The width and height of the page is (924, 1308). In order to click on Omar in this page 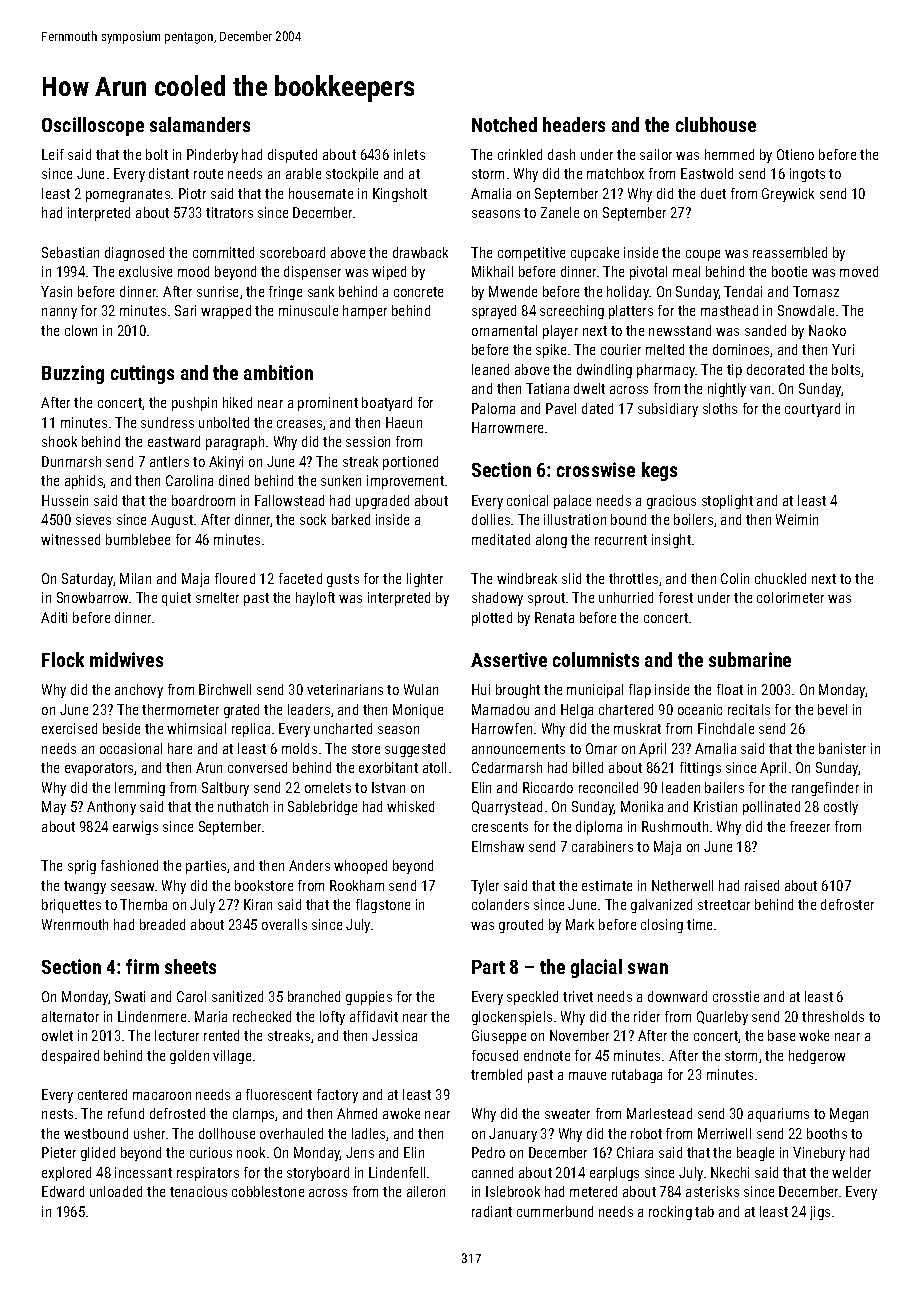, I will do `click(601, 748)`.
